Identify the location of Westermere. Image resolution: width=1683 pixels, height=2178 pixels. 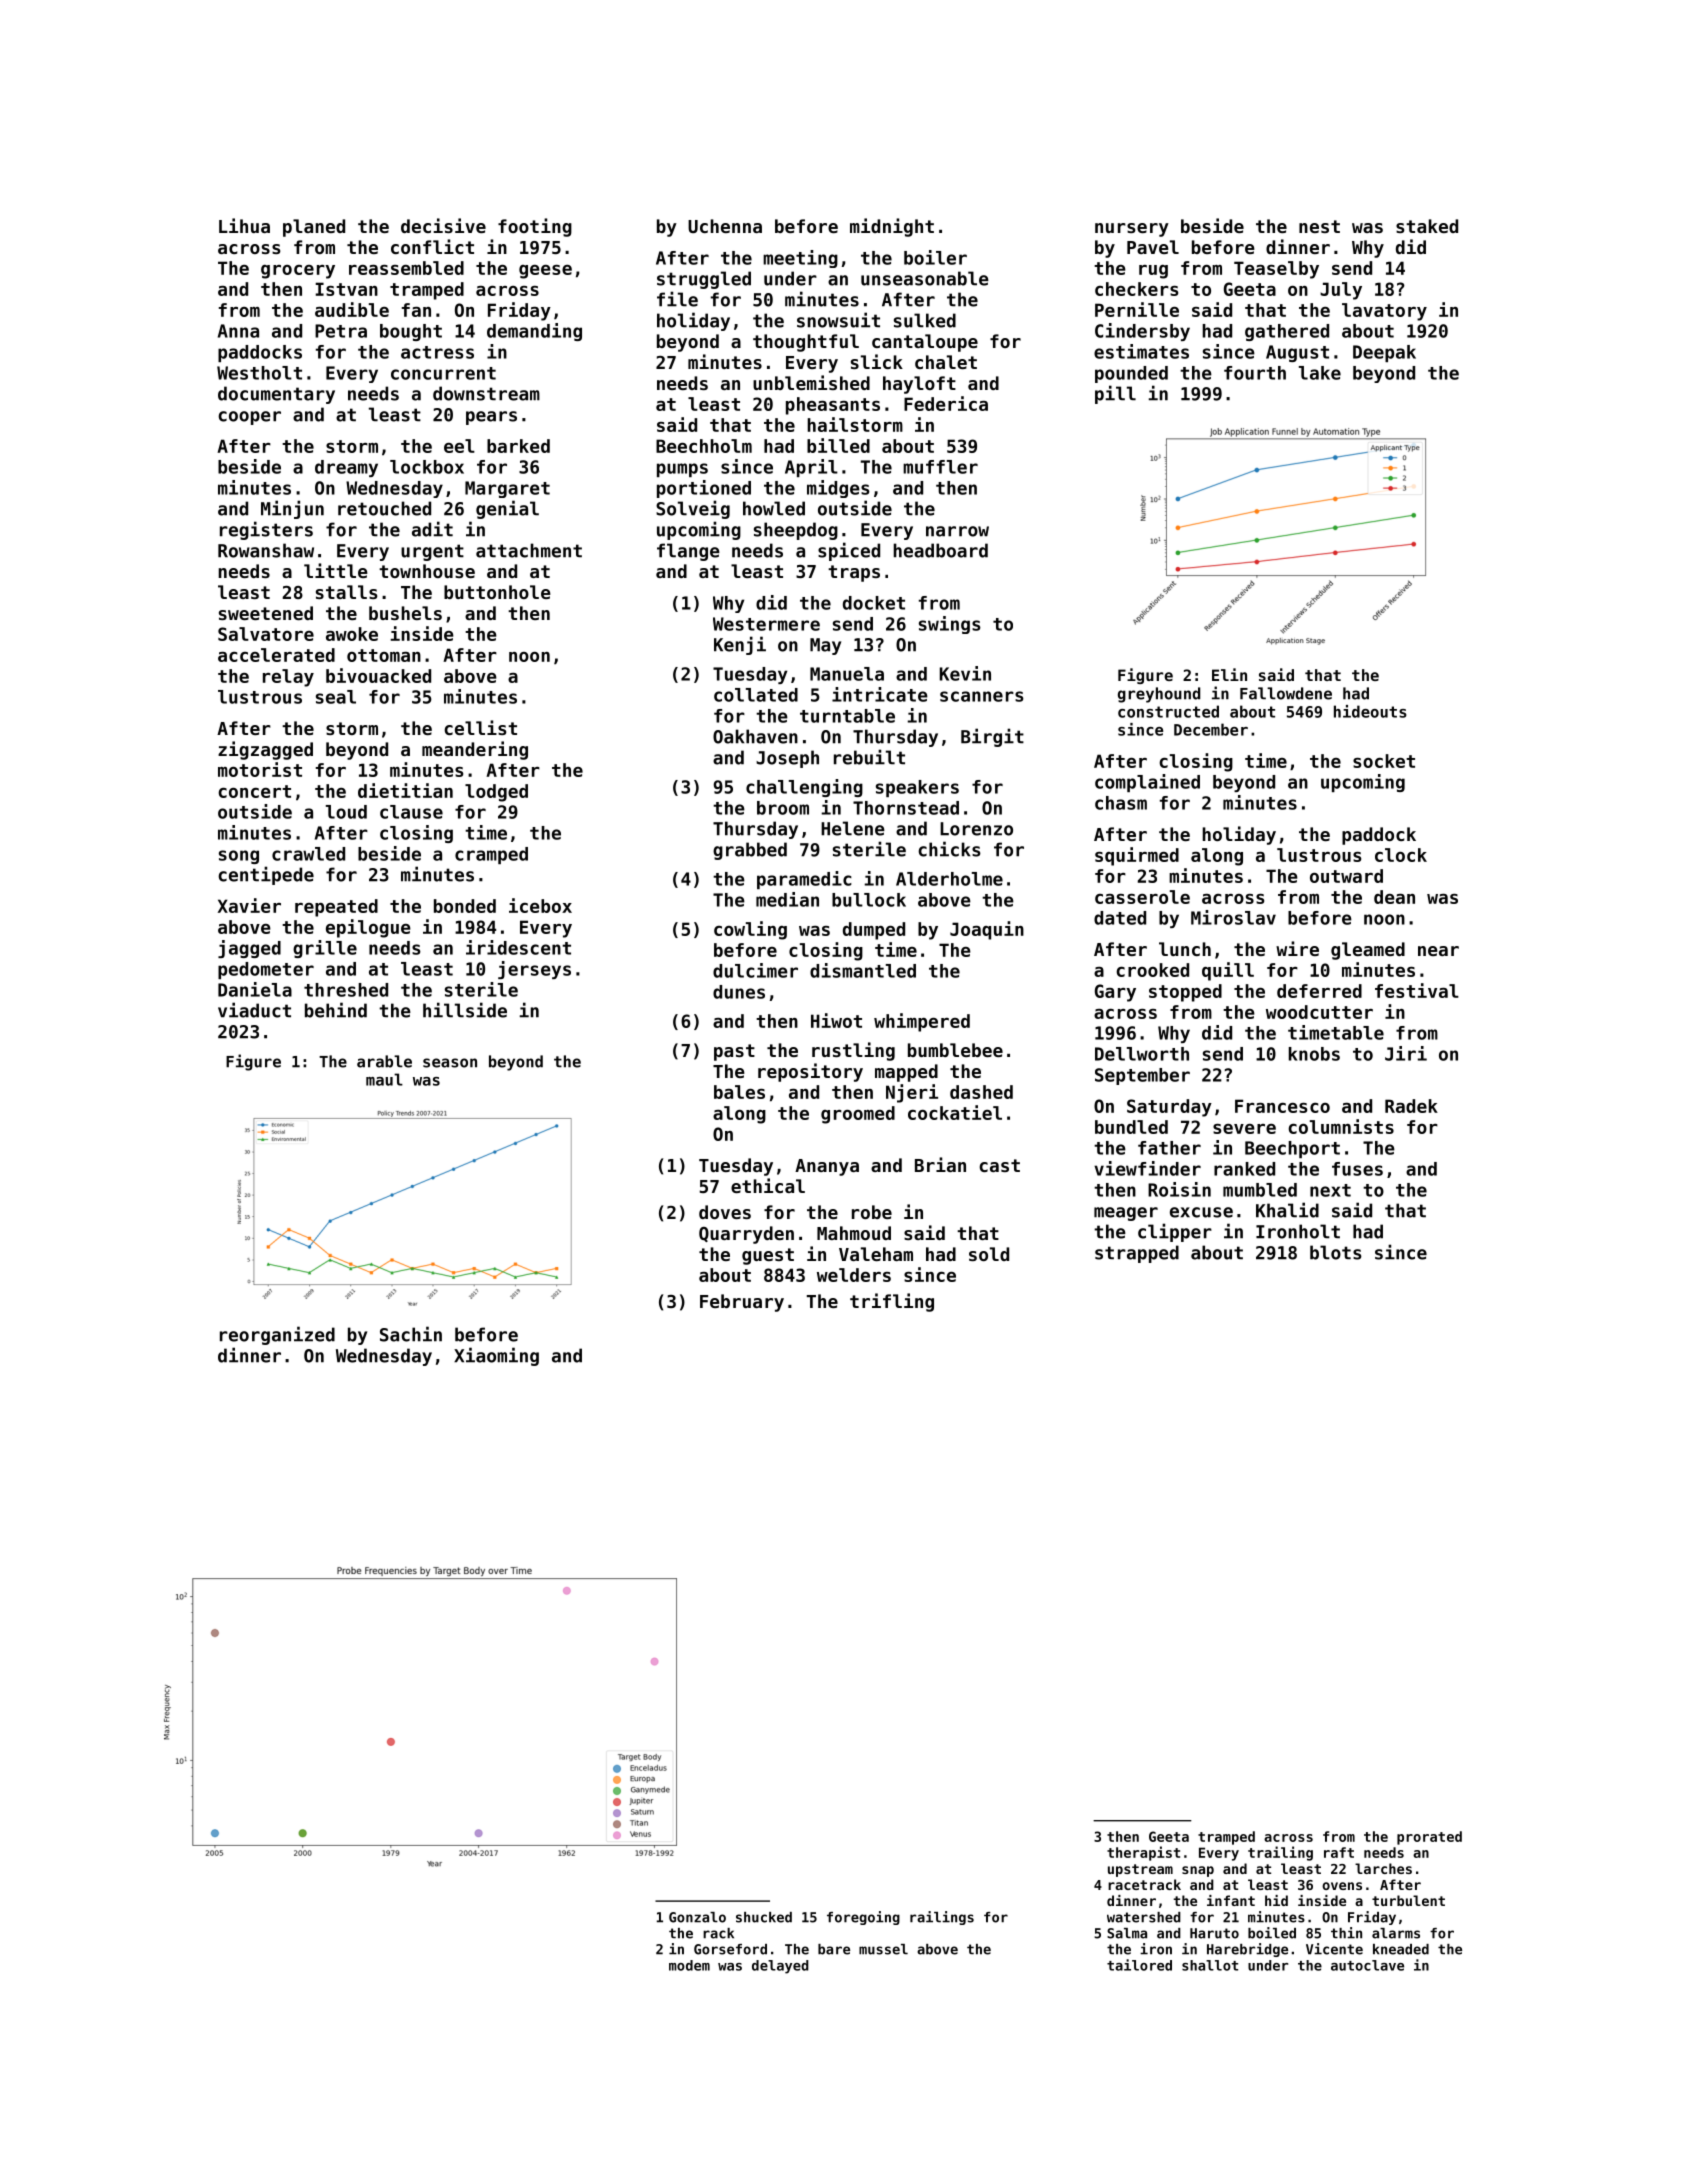
(766, 624).
